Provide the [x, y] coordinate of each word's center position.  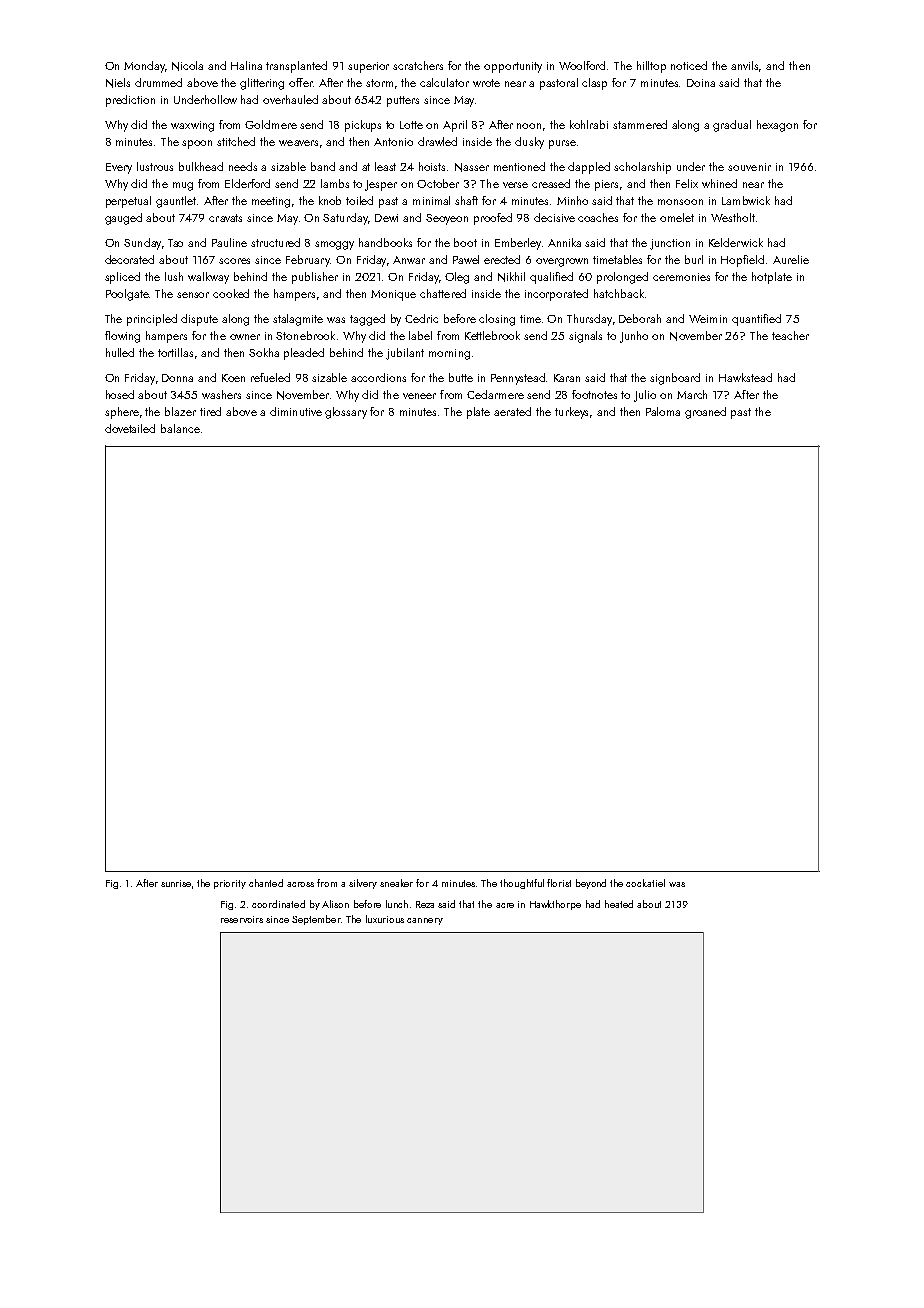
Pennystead [519, 379]
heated [619, 904]
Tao [175, 243]
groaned [705, 413]
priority [230, 884]
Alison [335, 904]
